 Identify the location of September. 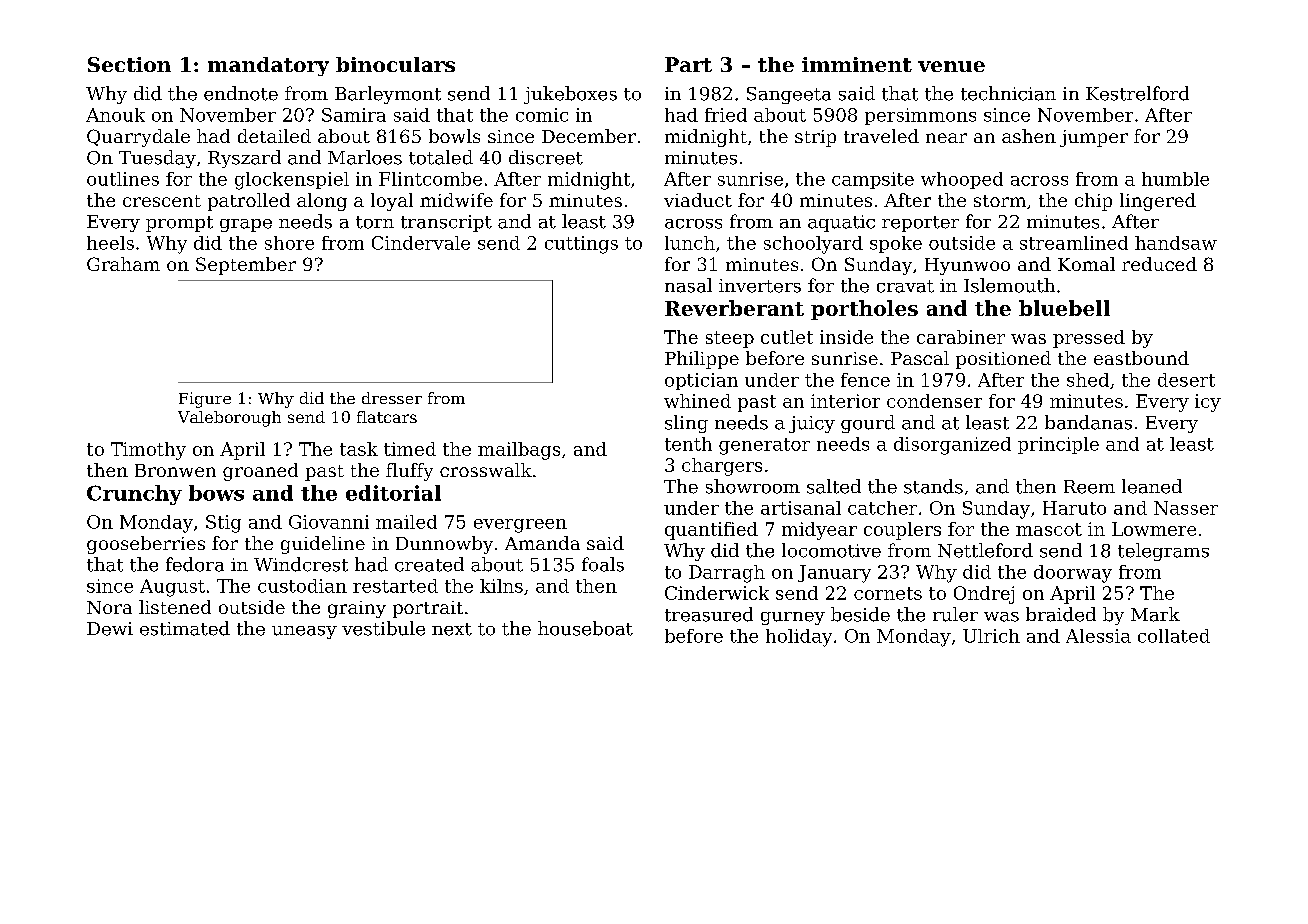
(246, 266).
